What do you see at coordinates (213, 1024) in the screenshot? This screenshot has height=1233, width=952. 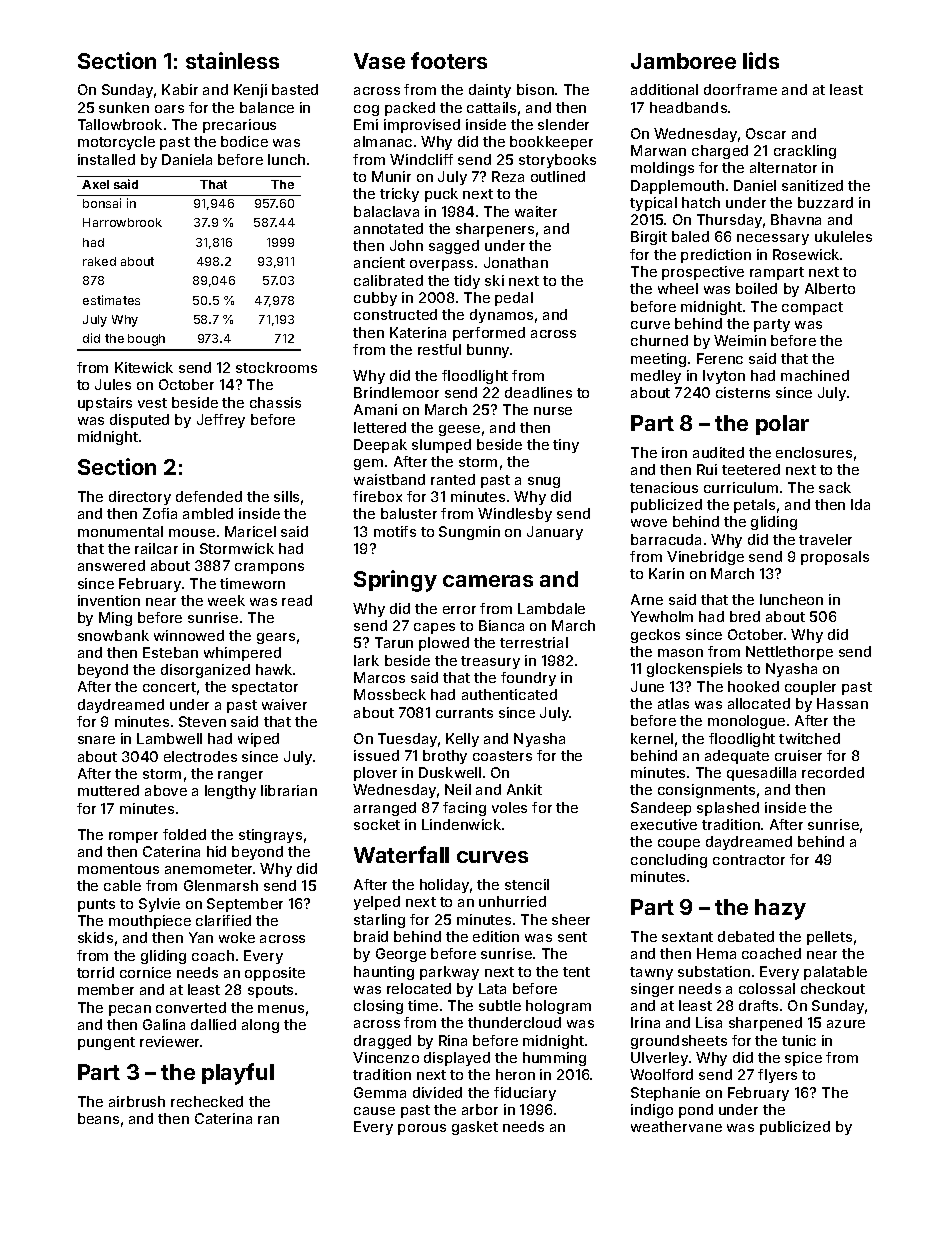 I see `dallied` at bounding box center [213, 1024].
